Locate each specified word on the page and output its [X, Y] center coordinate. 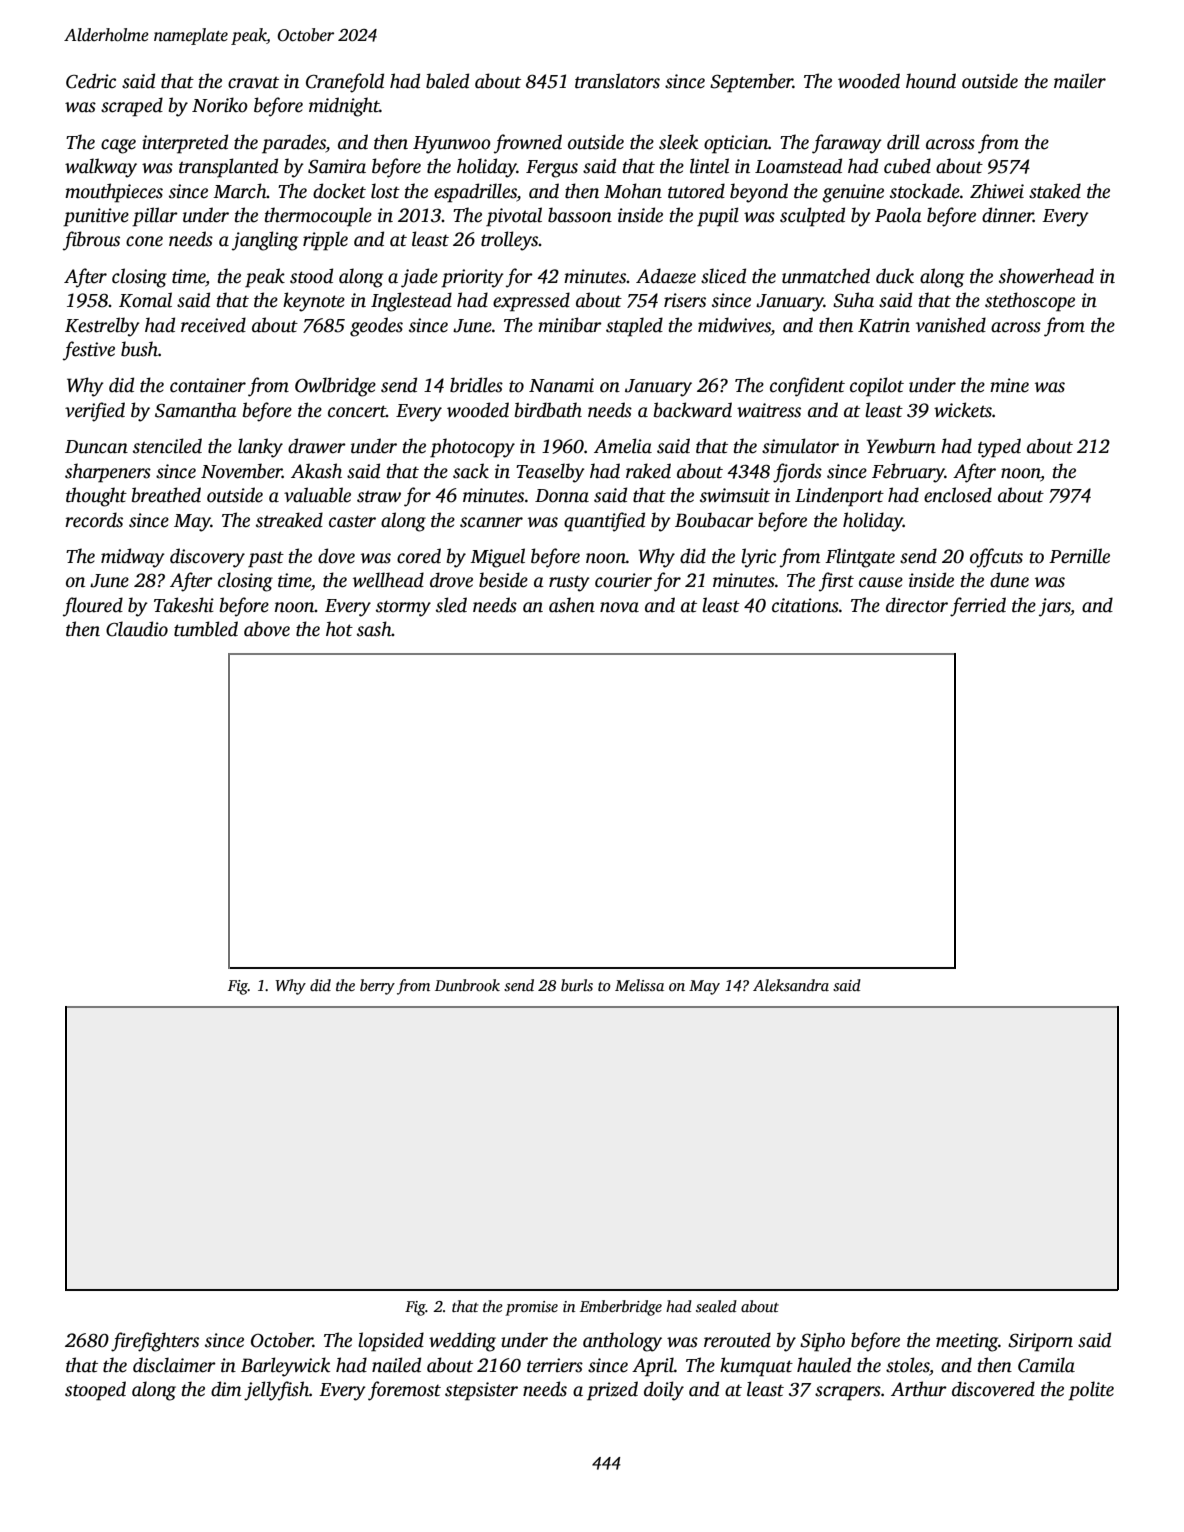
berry [377, 987]
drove [451, 580]
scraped [132, 107]
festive [89, 351]
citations [805, 605]
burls [577, 985]
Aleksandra [791, 985]
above [267, 629]
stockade [925, 191]
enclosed [958, 495]
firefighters [155, 1342]
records [94, 520]
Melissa [639, 985]
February [908, 473]
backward [693, 410]
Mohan [633, 191]
